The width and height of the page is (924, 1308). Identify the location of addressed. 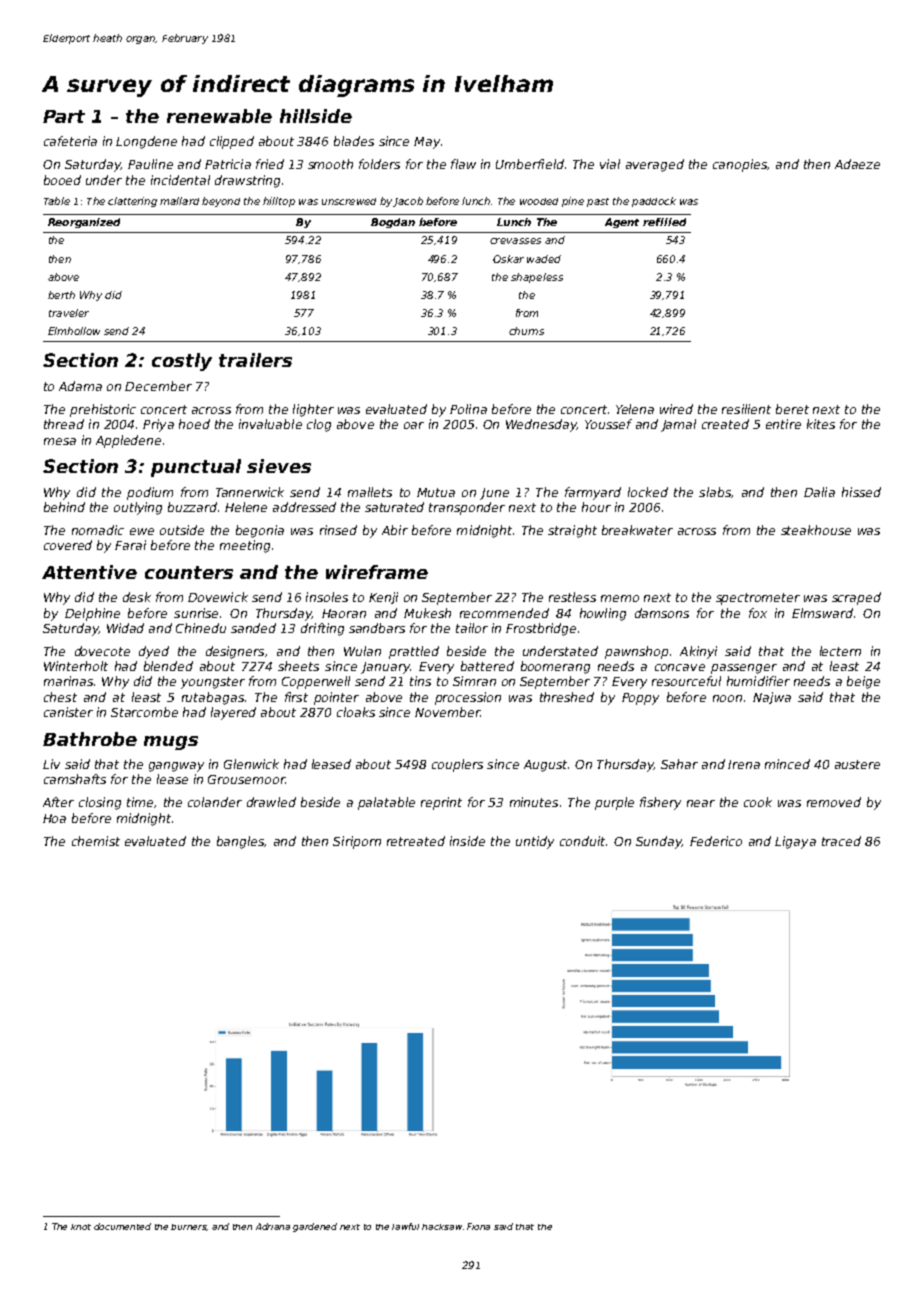
(304, 507).
